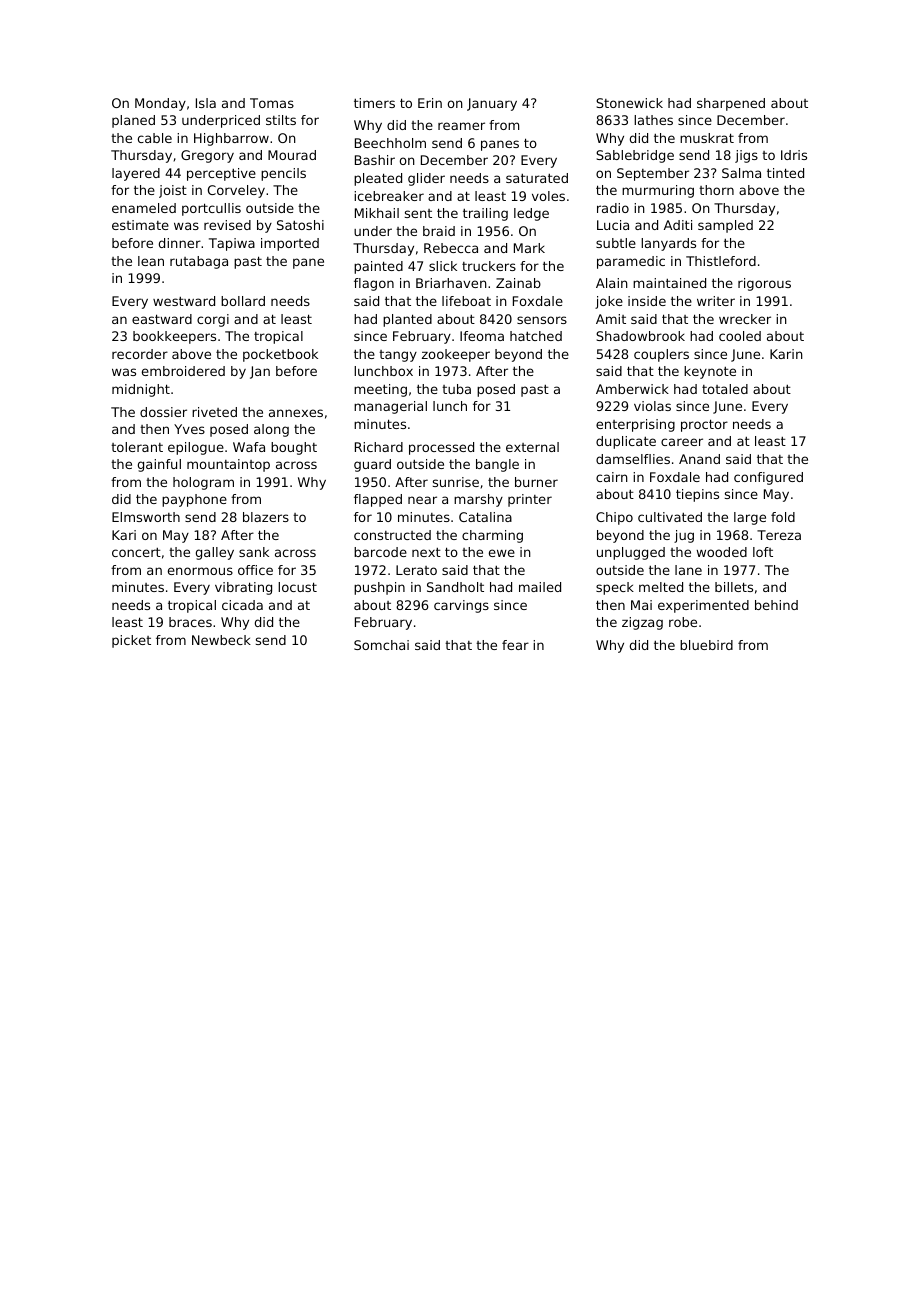 This screenshot has width=924, height=1308. I want to click on thorn, so click(716, 190).
